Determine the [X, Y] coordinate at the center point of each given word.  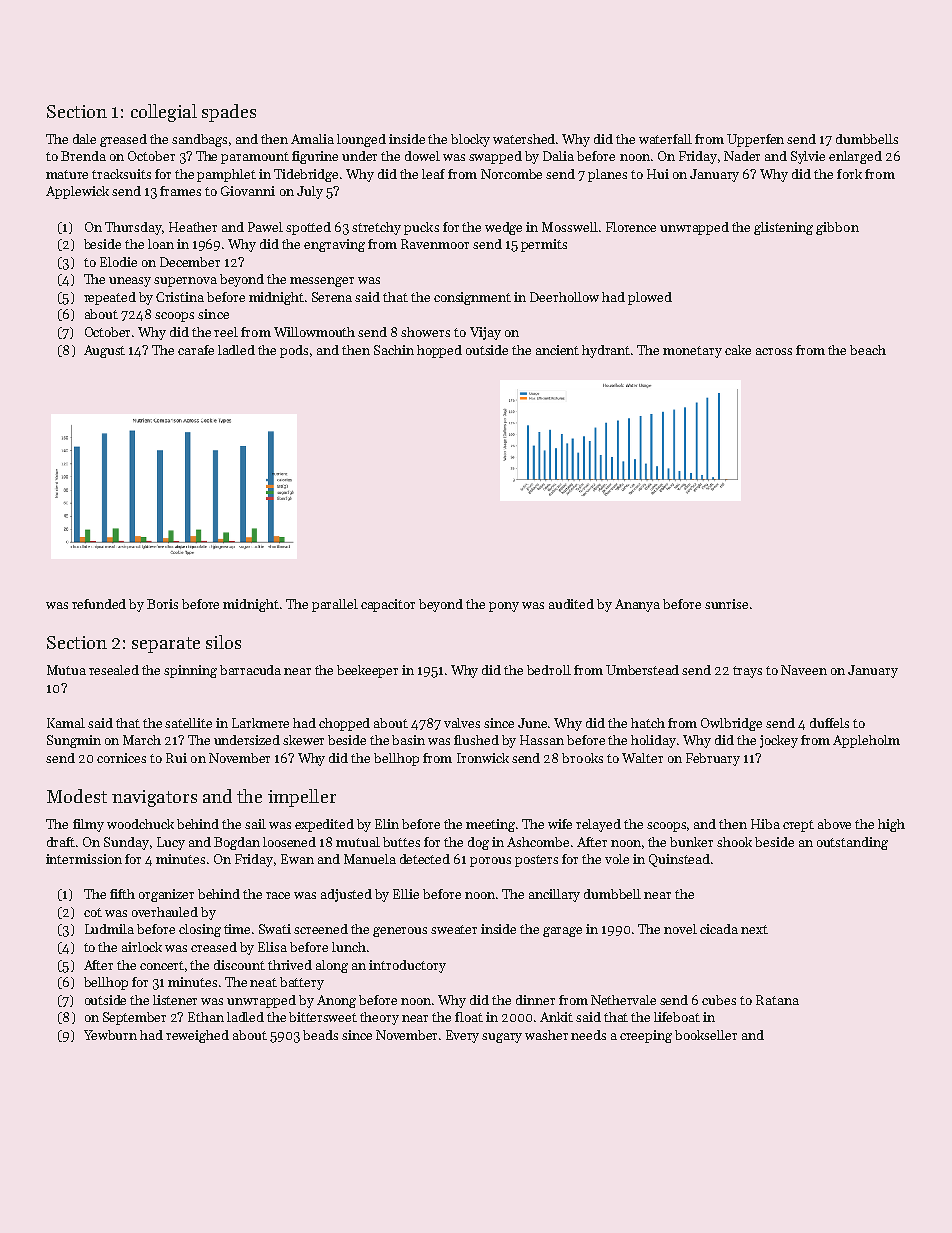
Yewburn [110, 1035]
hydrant [606, 351]
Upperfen [755, 140]
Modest [77, 796]
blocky [470, 140]
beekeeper [367, 671]
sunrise [726, 604]
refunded [99, 604]
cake [738, 350]
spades [229, 113]
